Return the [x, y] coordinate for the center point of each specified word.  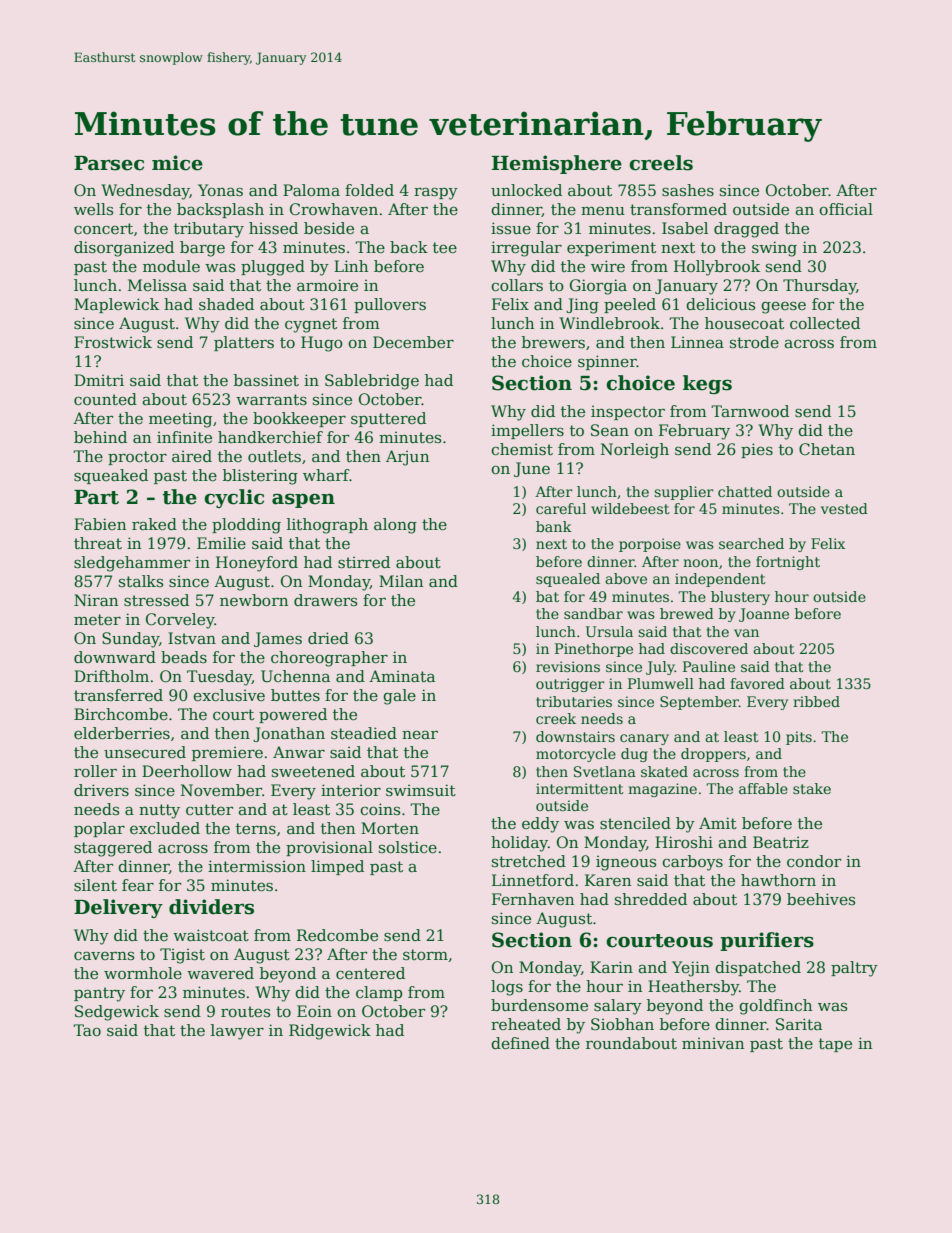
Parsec [109, 163]
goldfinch [775, 1007]
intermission [257, 866]
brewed [687, 613]
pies [757, 450]
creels [661, 163]
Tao [87, 1030]
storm [425, 955]
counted [105, 399]
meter [97, 620]
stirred [364, 562]
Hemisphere [557, 164]
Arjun [407, 458]
